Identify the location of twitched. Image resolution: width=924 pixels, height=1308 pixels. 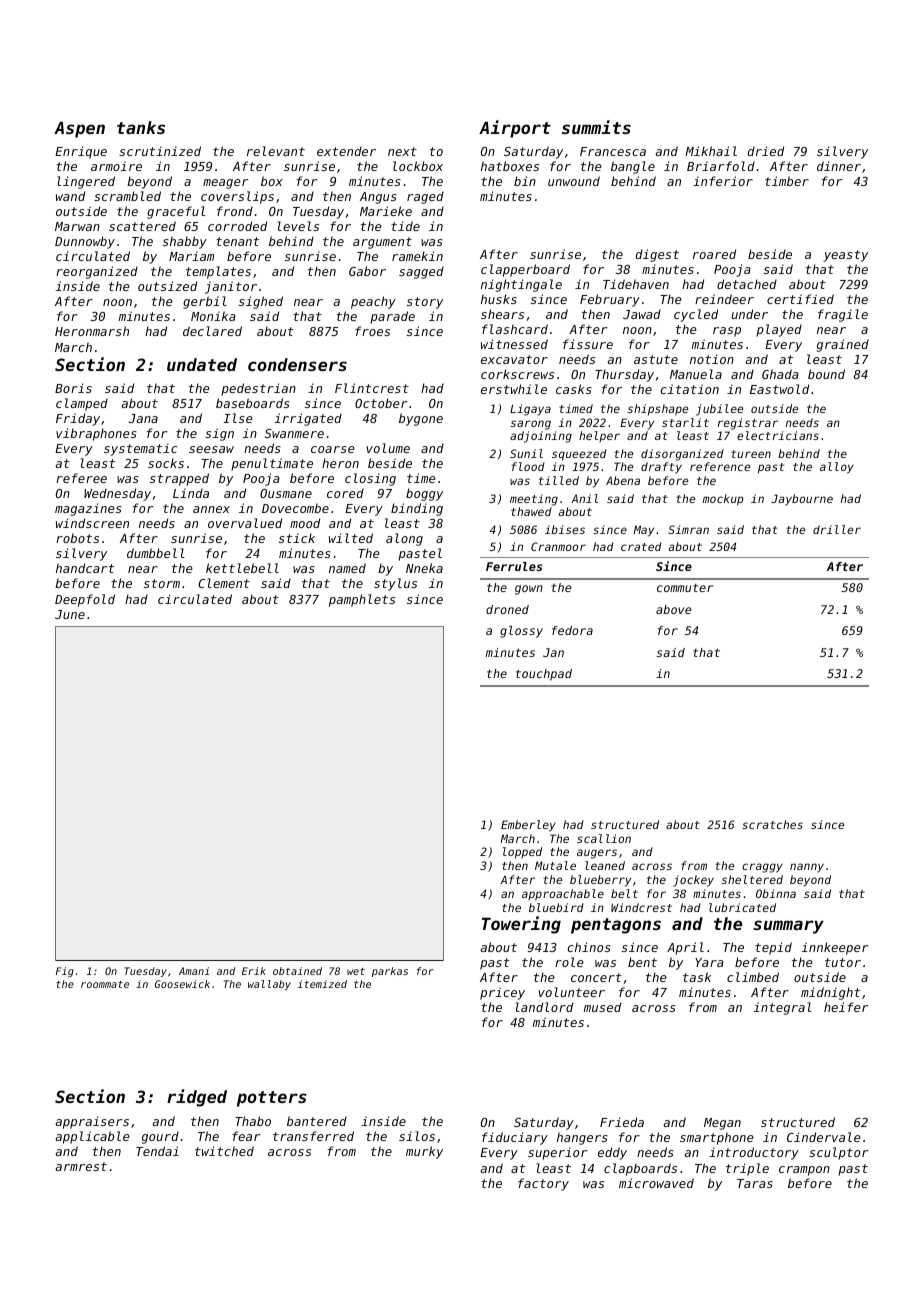
(224, 1151).
